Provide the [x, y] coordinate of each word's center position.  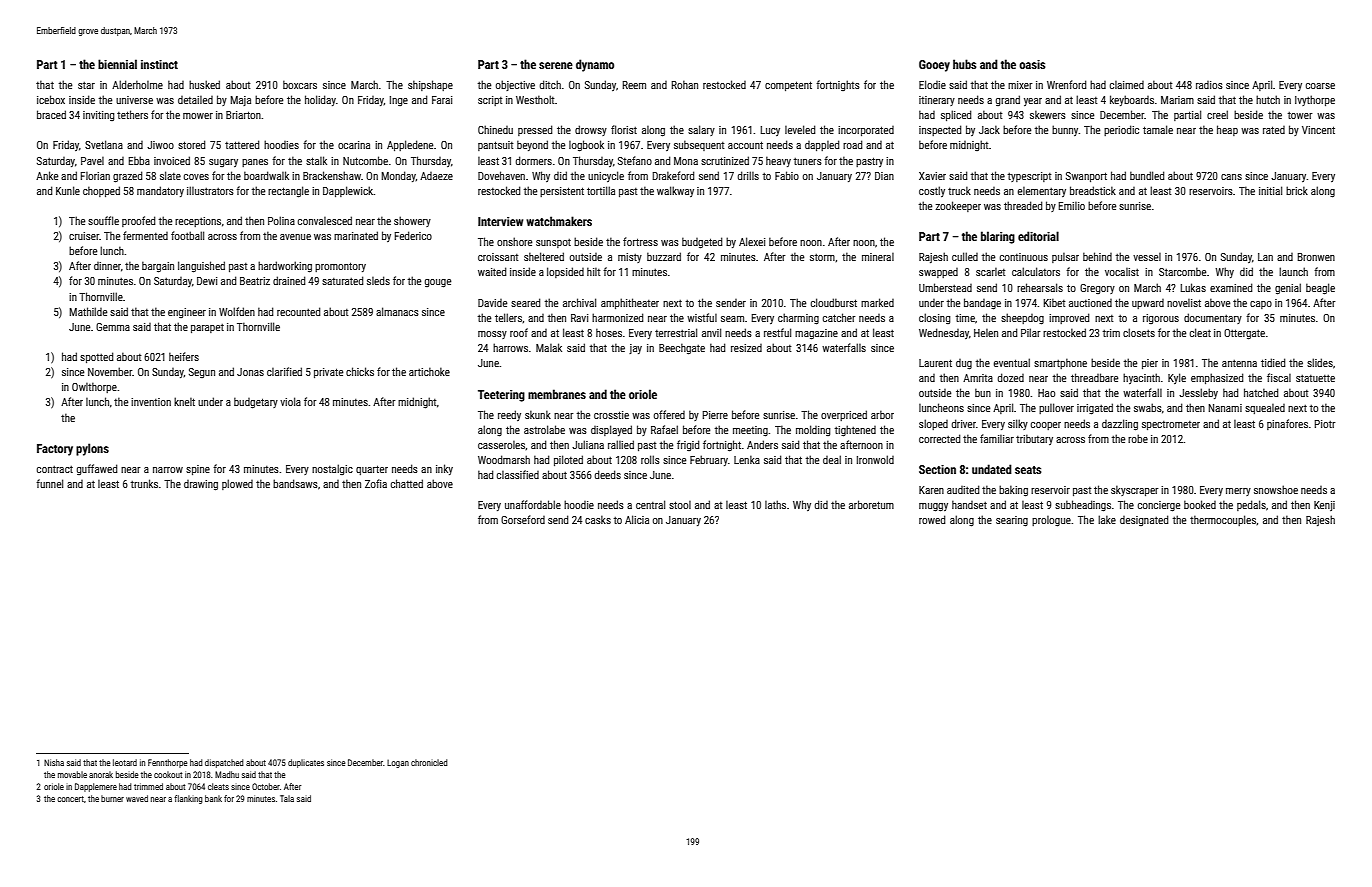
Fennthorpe [167, 763]
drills [748, 175]
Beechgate [682, 349]
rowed [932, 519]
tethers [132, 114]
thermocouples [1223, 520]
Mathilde [88, 311]
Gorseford [523, 519]
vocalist [1122, 272]
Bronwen [1316, 257]
